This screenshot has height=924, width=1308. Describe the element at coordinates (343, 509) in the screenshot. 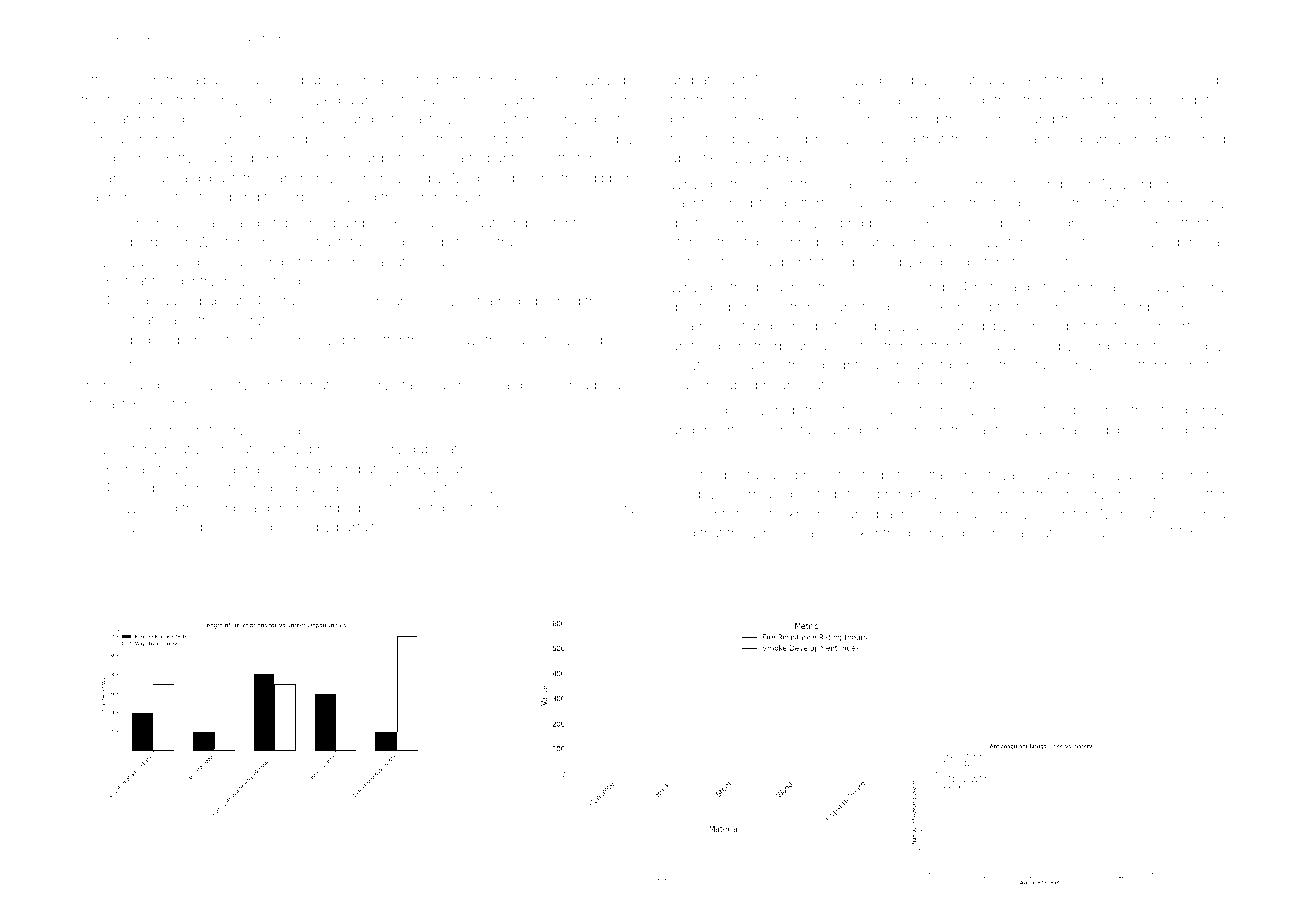

I see `Turnbridge` at that location.
